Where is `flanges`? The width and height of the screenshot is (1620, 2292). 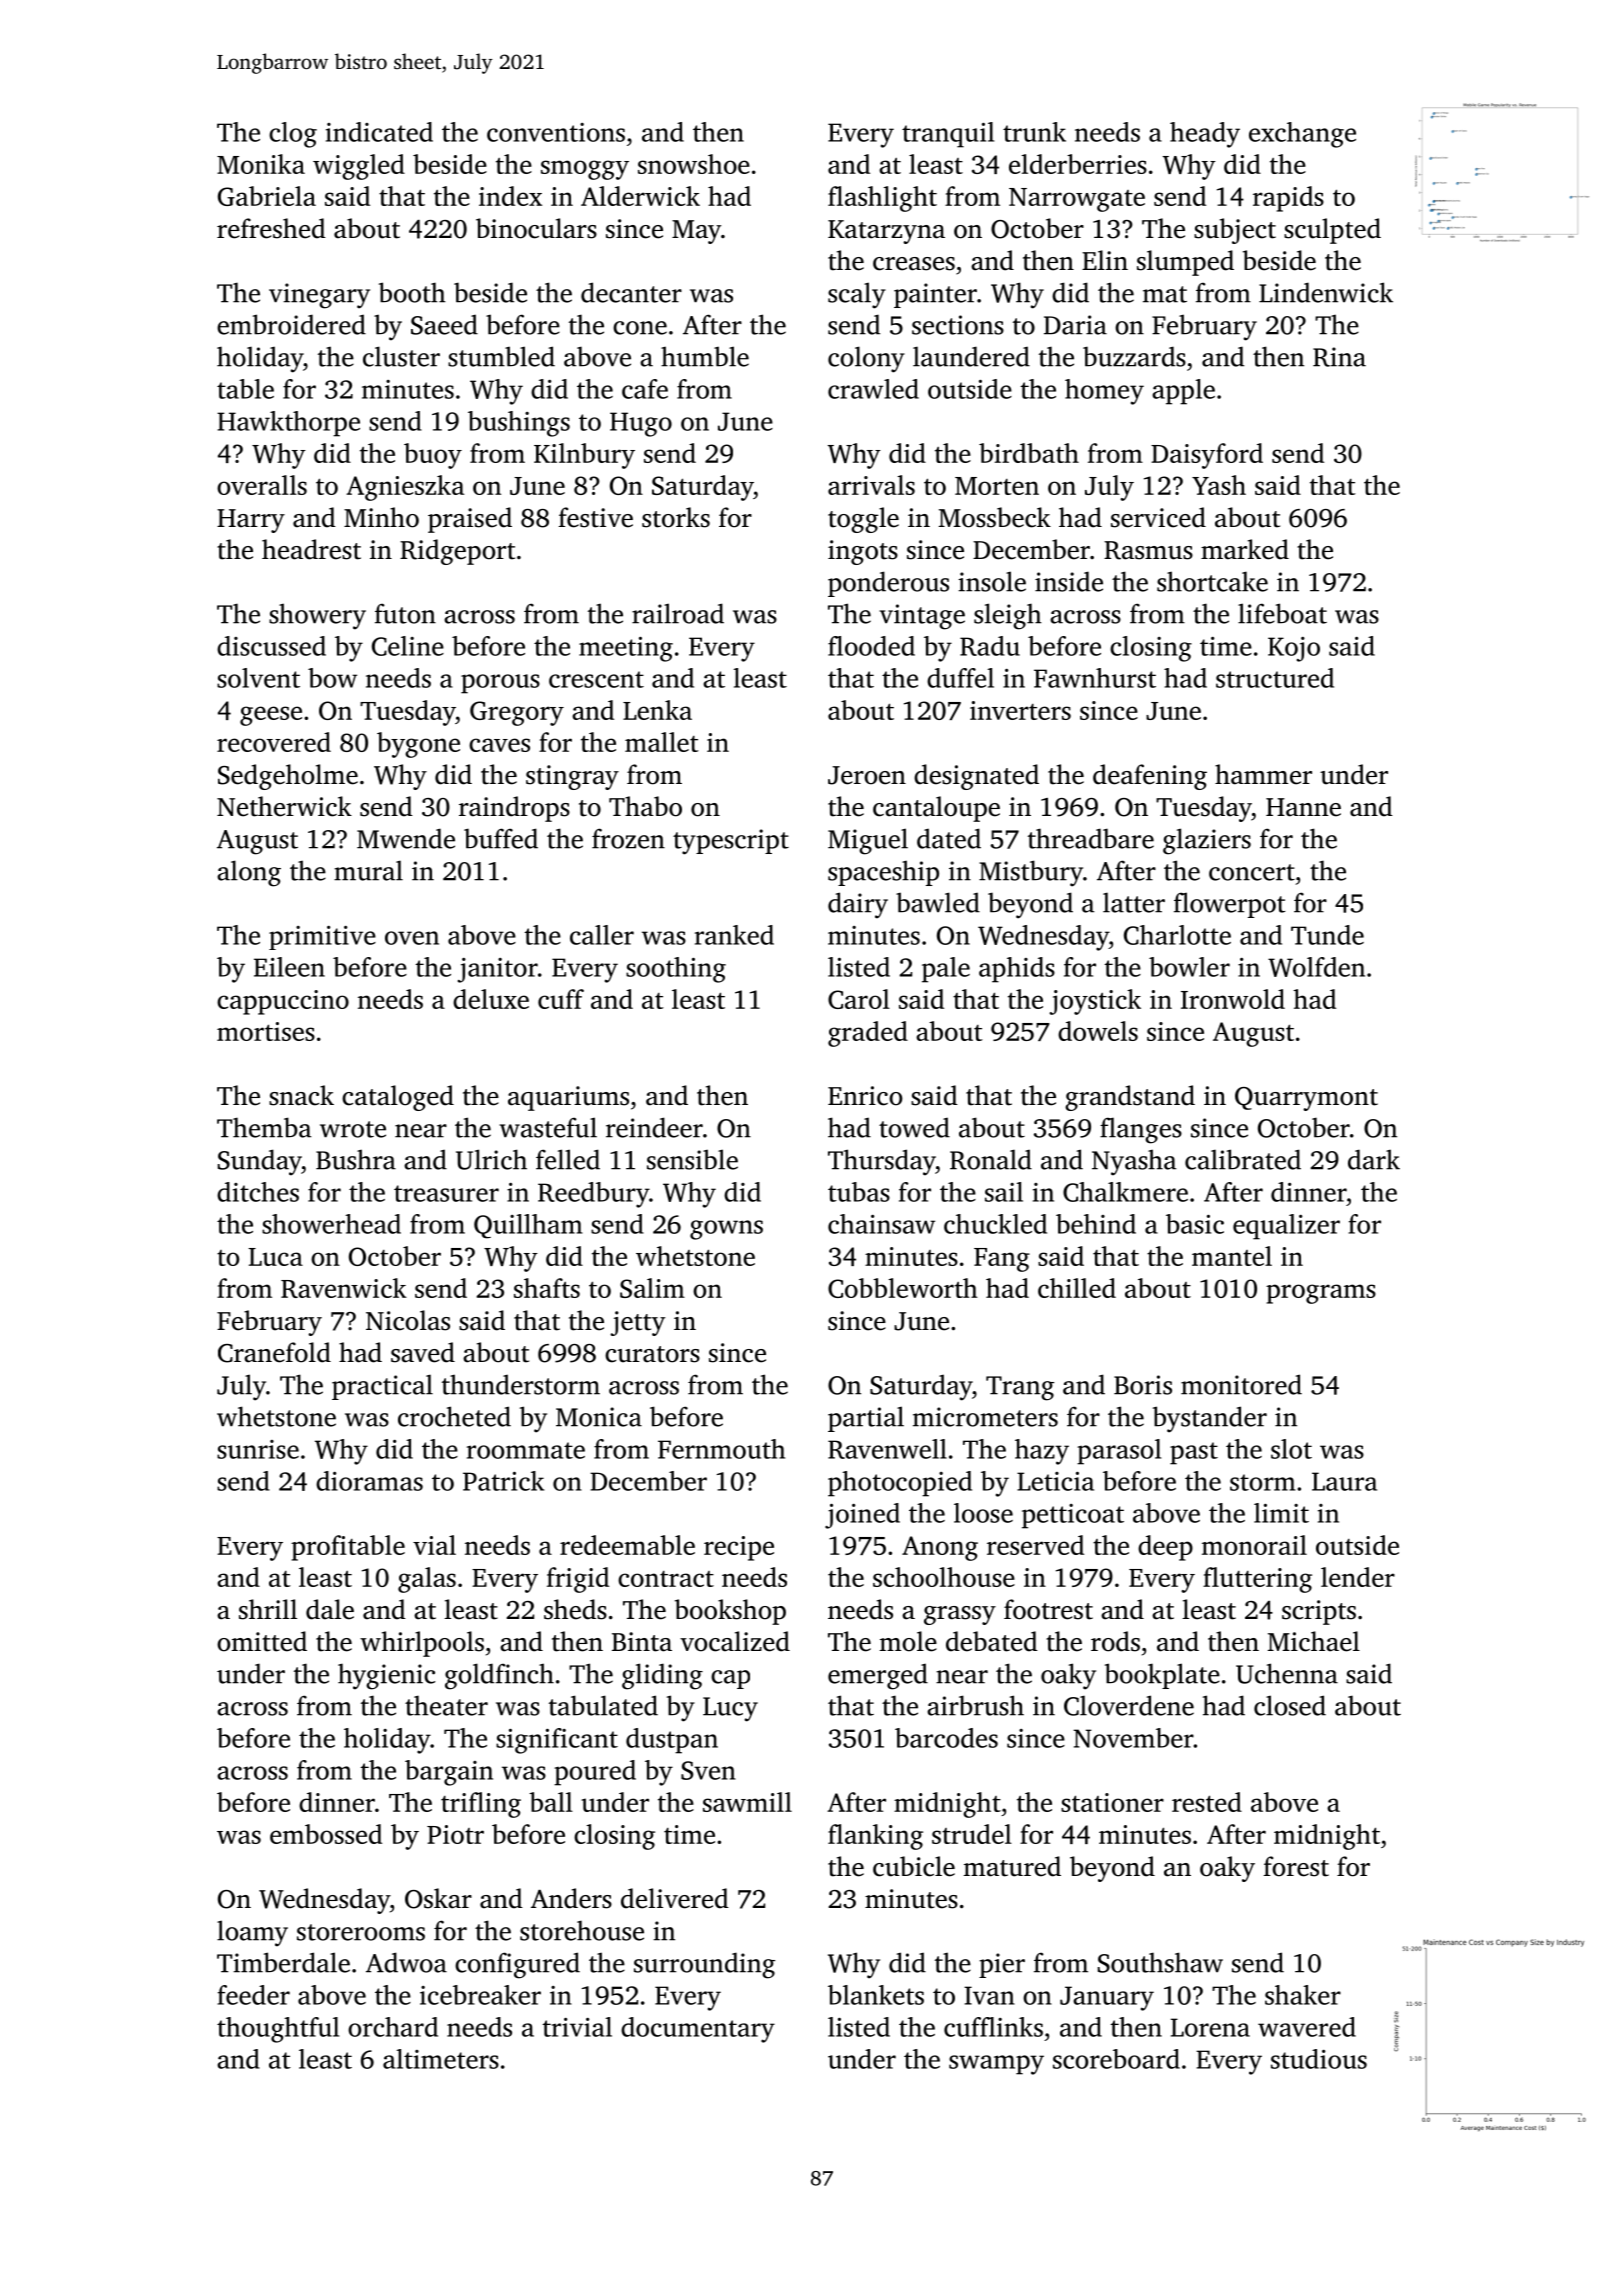
flanges is located at coordinates (1141, 1130).
